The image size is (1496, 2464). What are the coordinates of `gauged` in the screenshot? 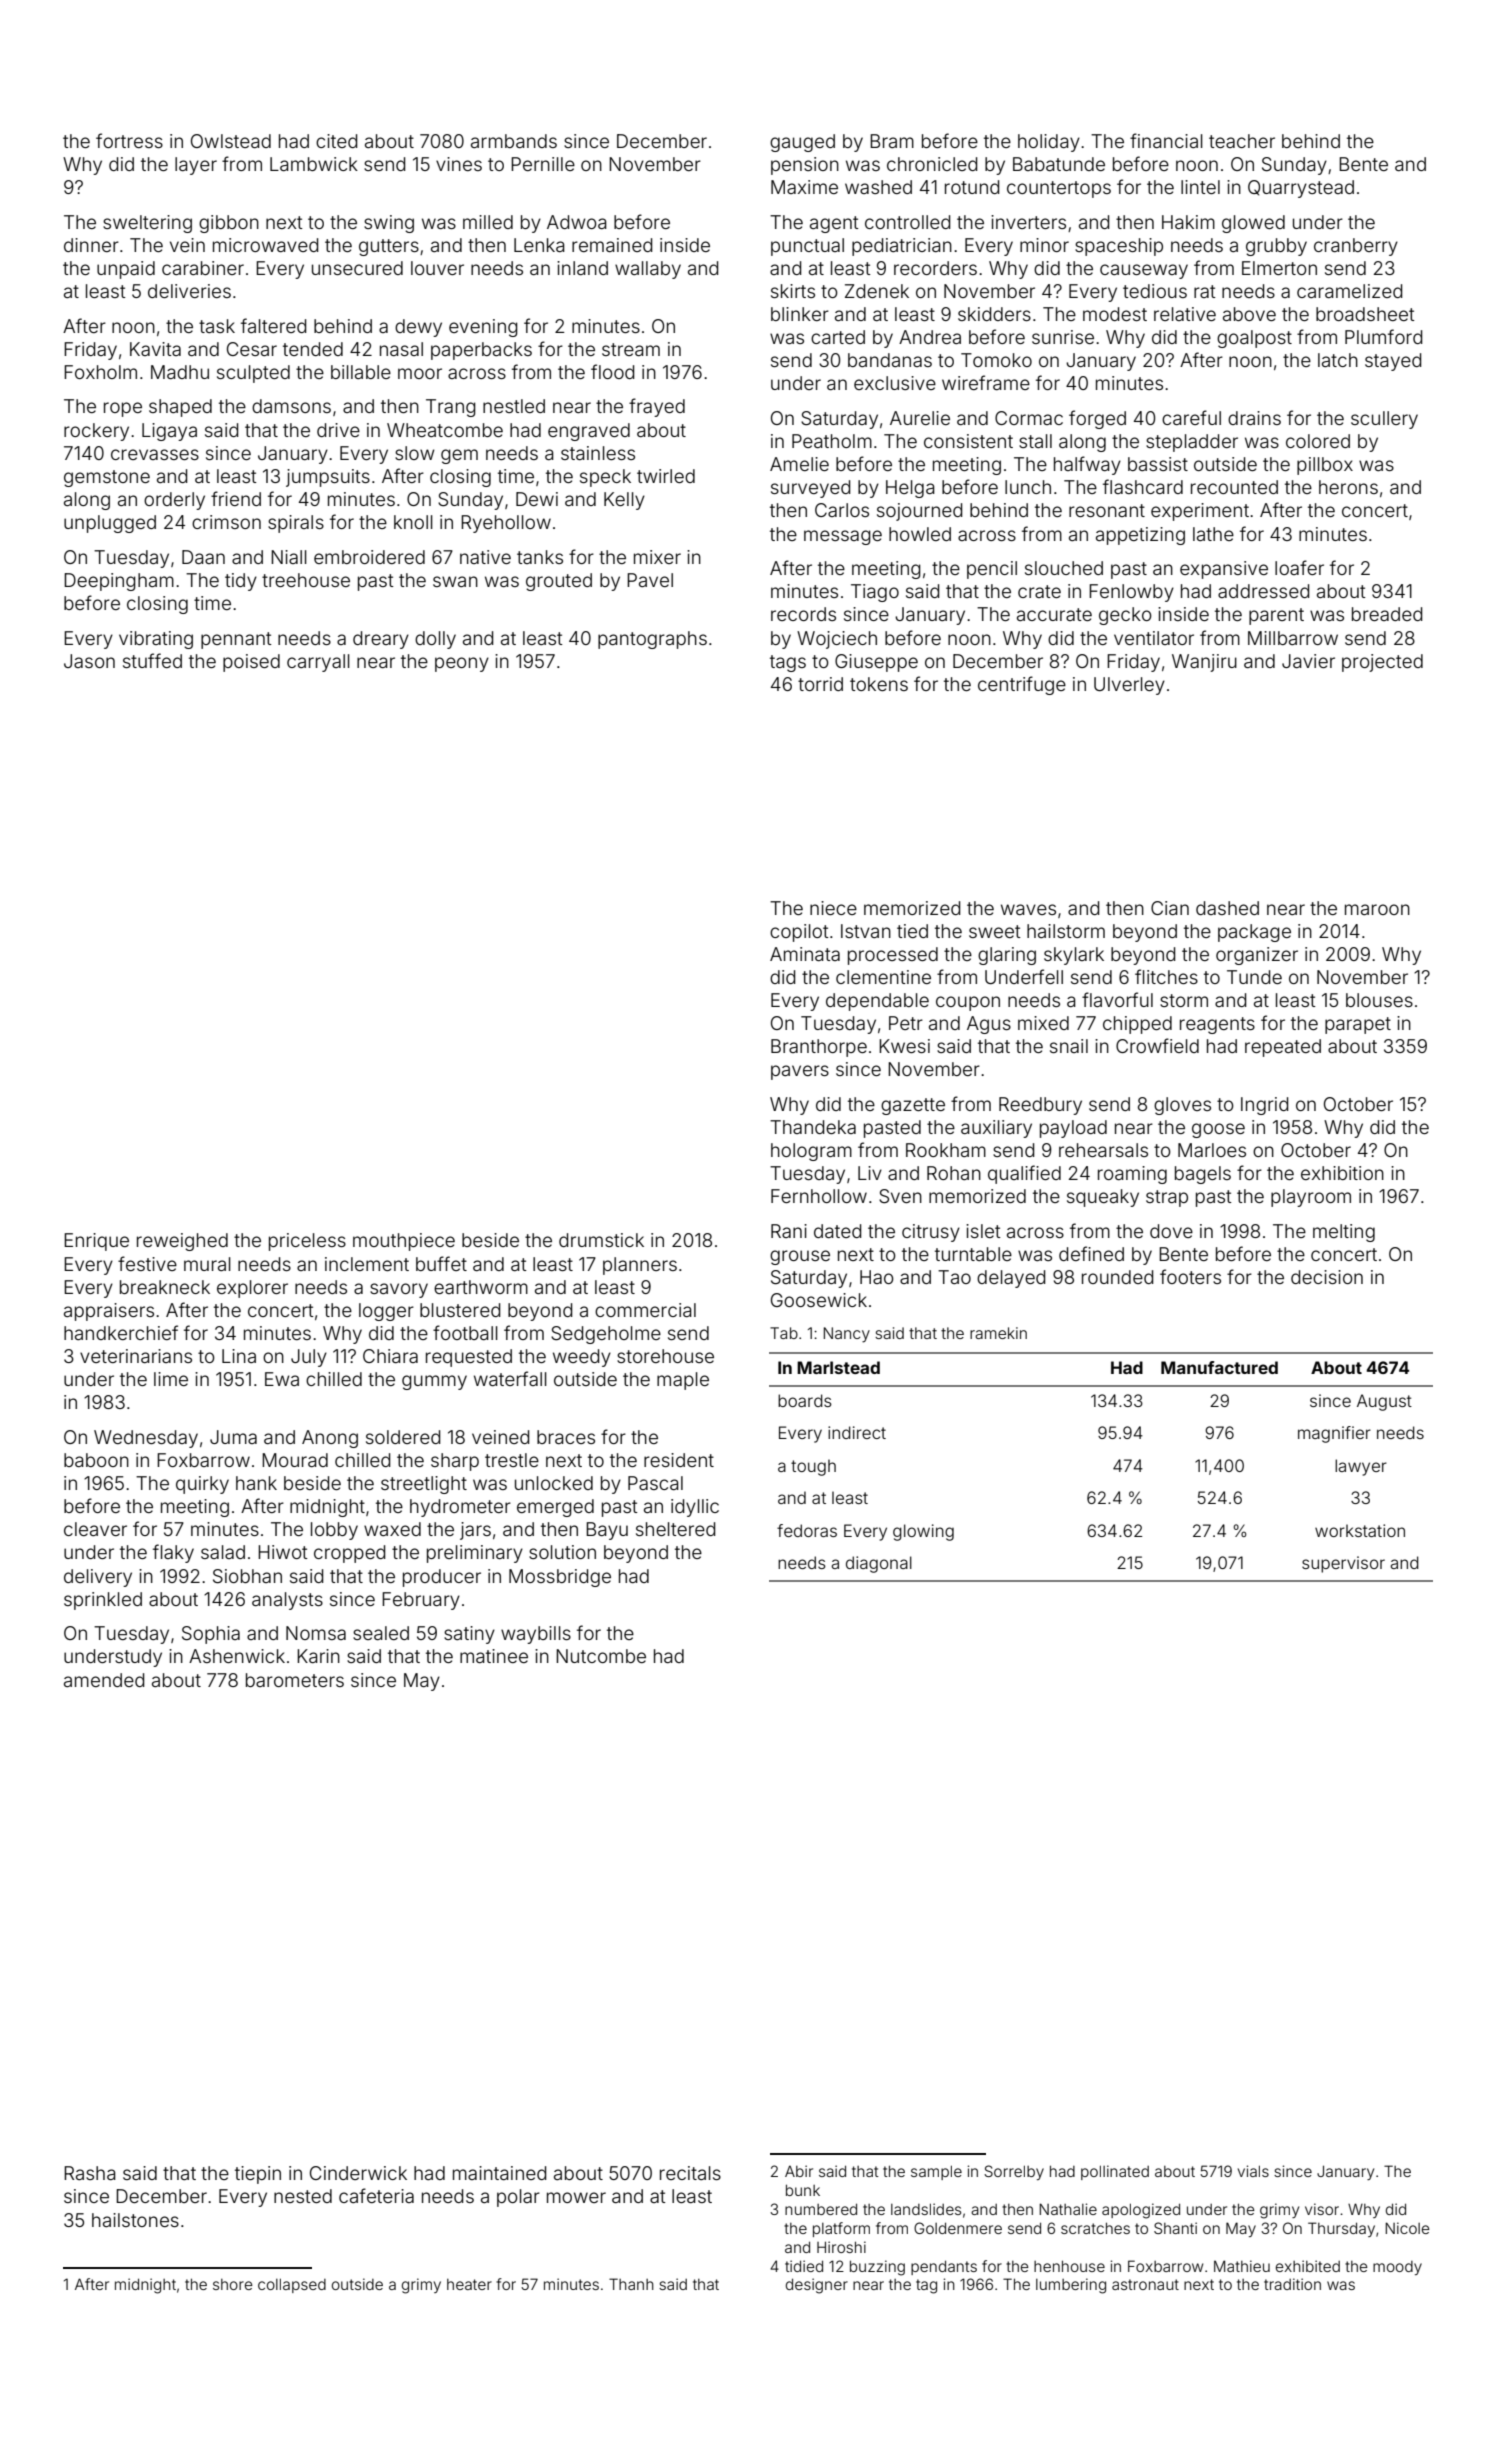 It's located at (802, 143).
